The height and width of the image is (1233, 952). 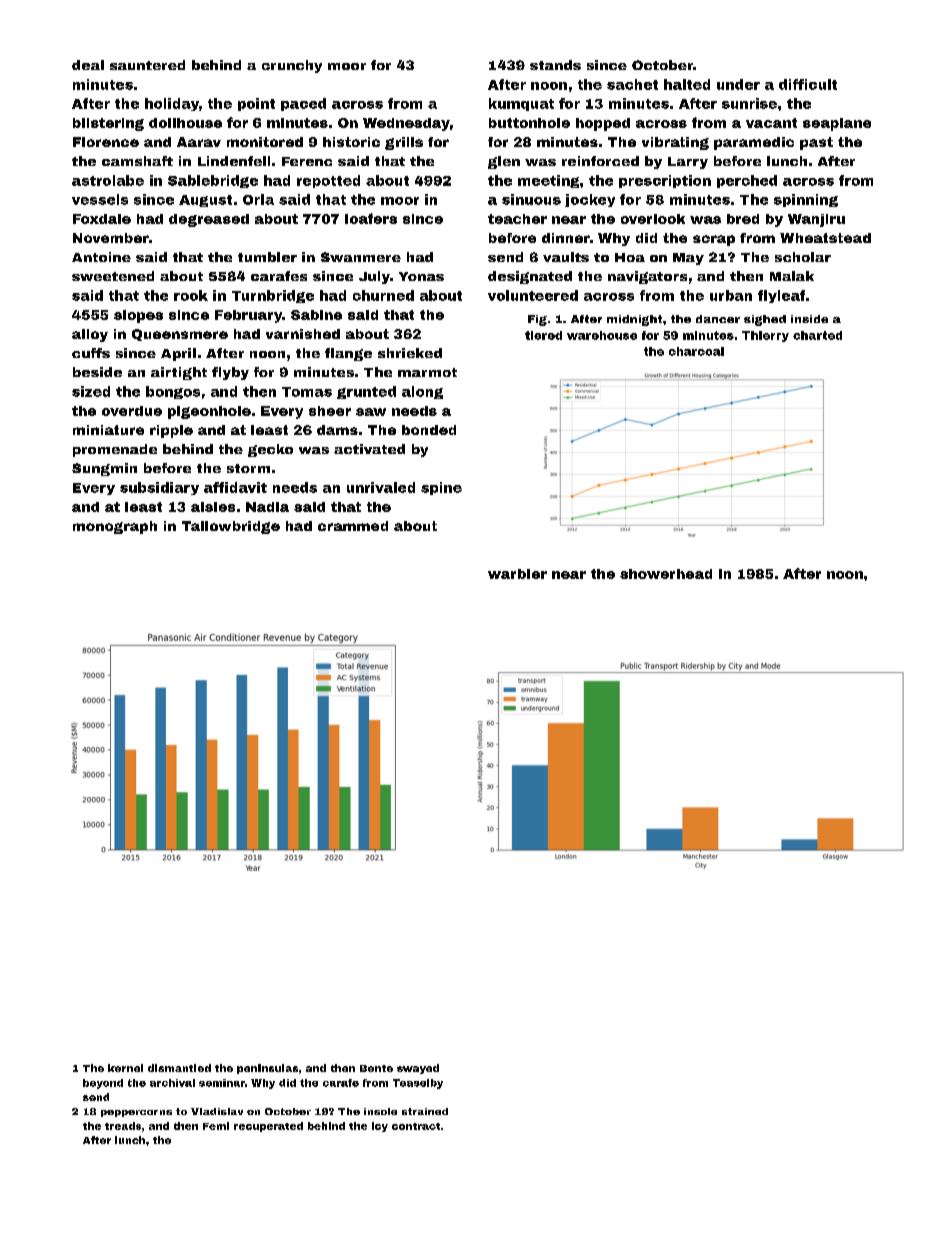 What do you see at coordinates (256, 104) in the image?
I see `point` at bounding box center [256, 104].
